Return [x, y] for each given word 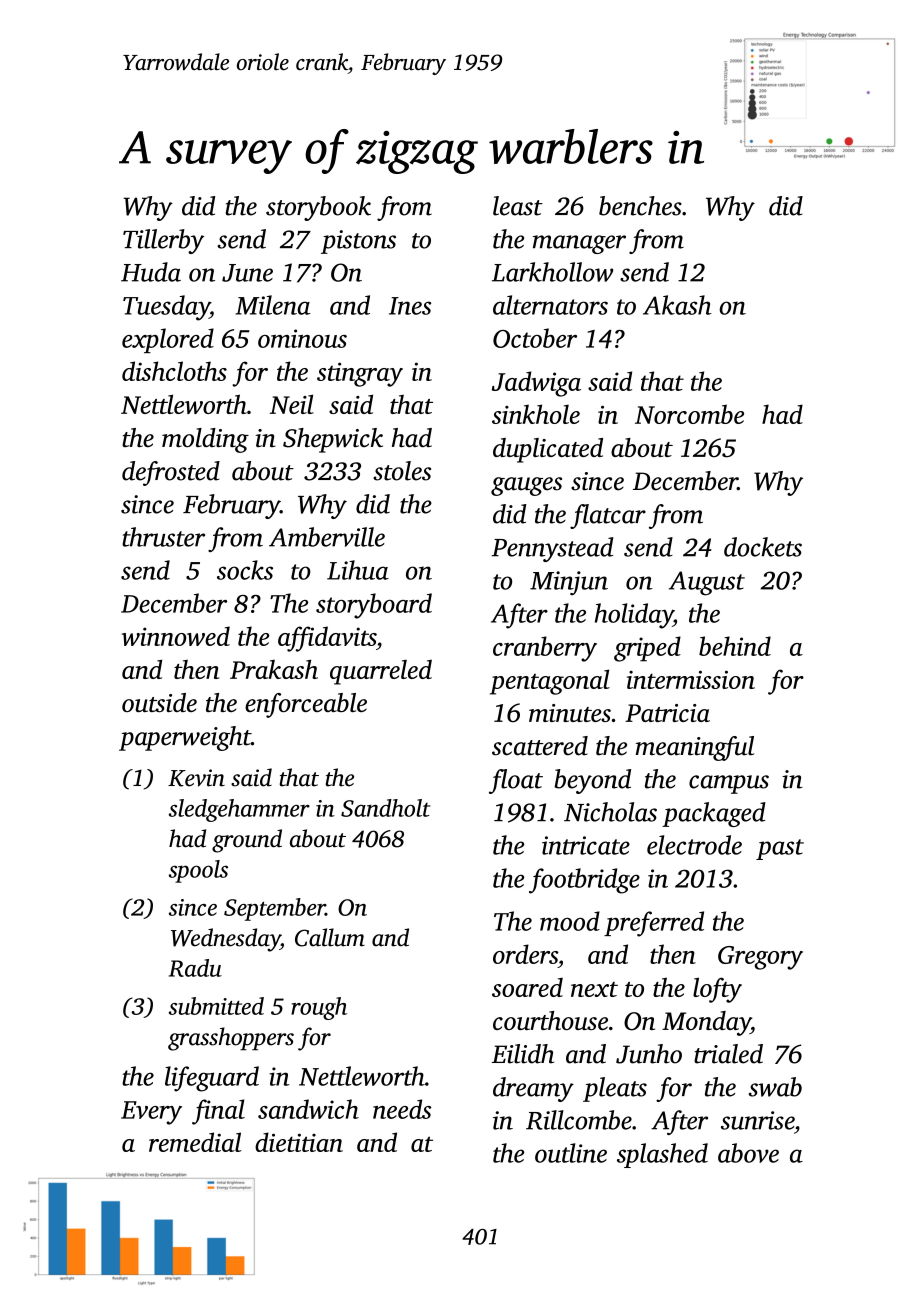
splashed [662, 1155]
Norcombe [689, 414]
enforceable [306, 705]
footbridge [584, 881]
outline [571, 1153]
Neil [292, 404]
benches [640, 206]
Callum [330, 937]
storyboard [374, 606]
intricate [586, 845]
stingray [360, 374]
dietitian [299, 1142]
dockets [763, 547]
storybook [318, 208]
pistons [358, 242]
